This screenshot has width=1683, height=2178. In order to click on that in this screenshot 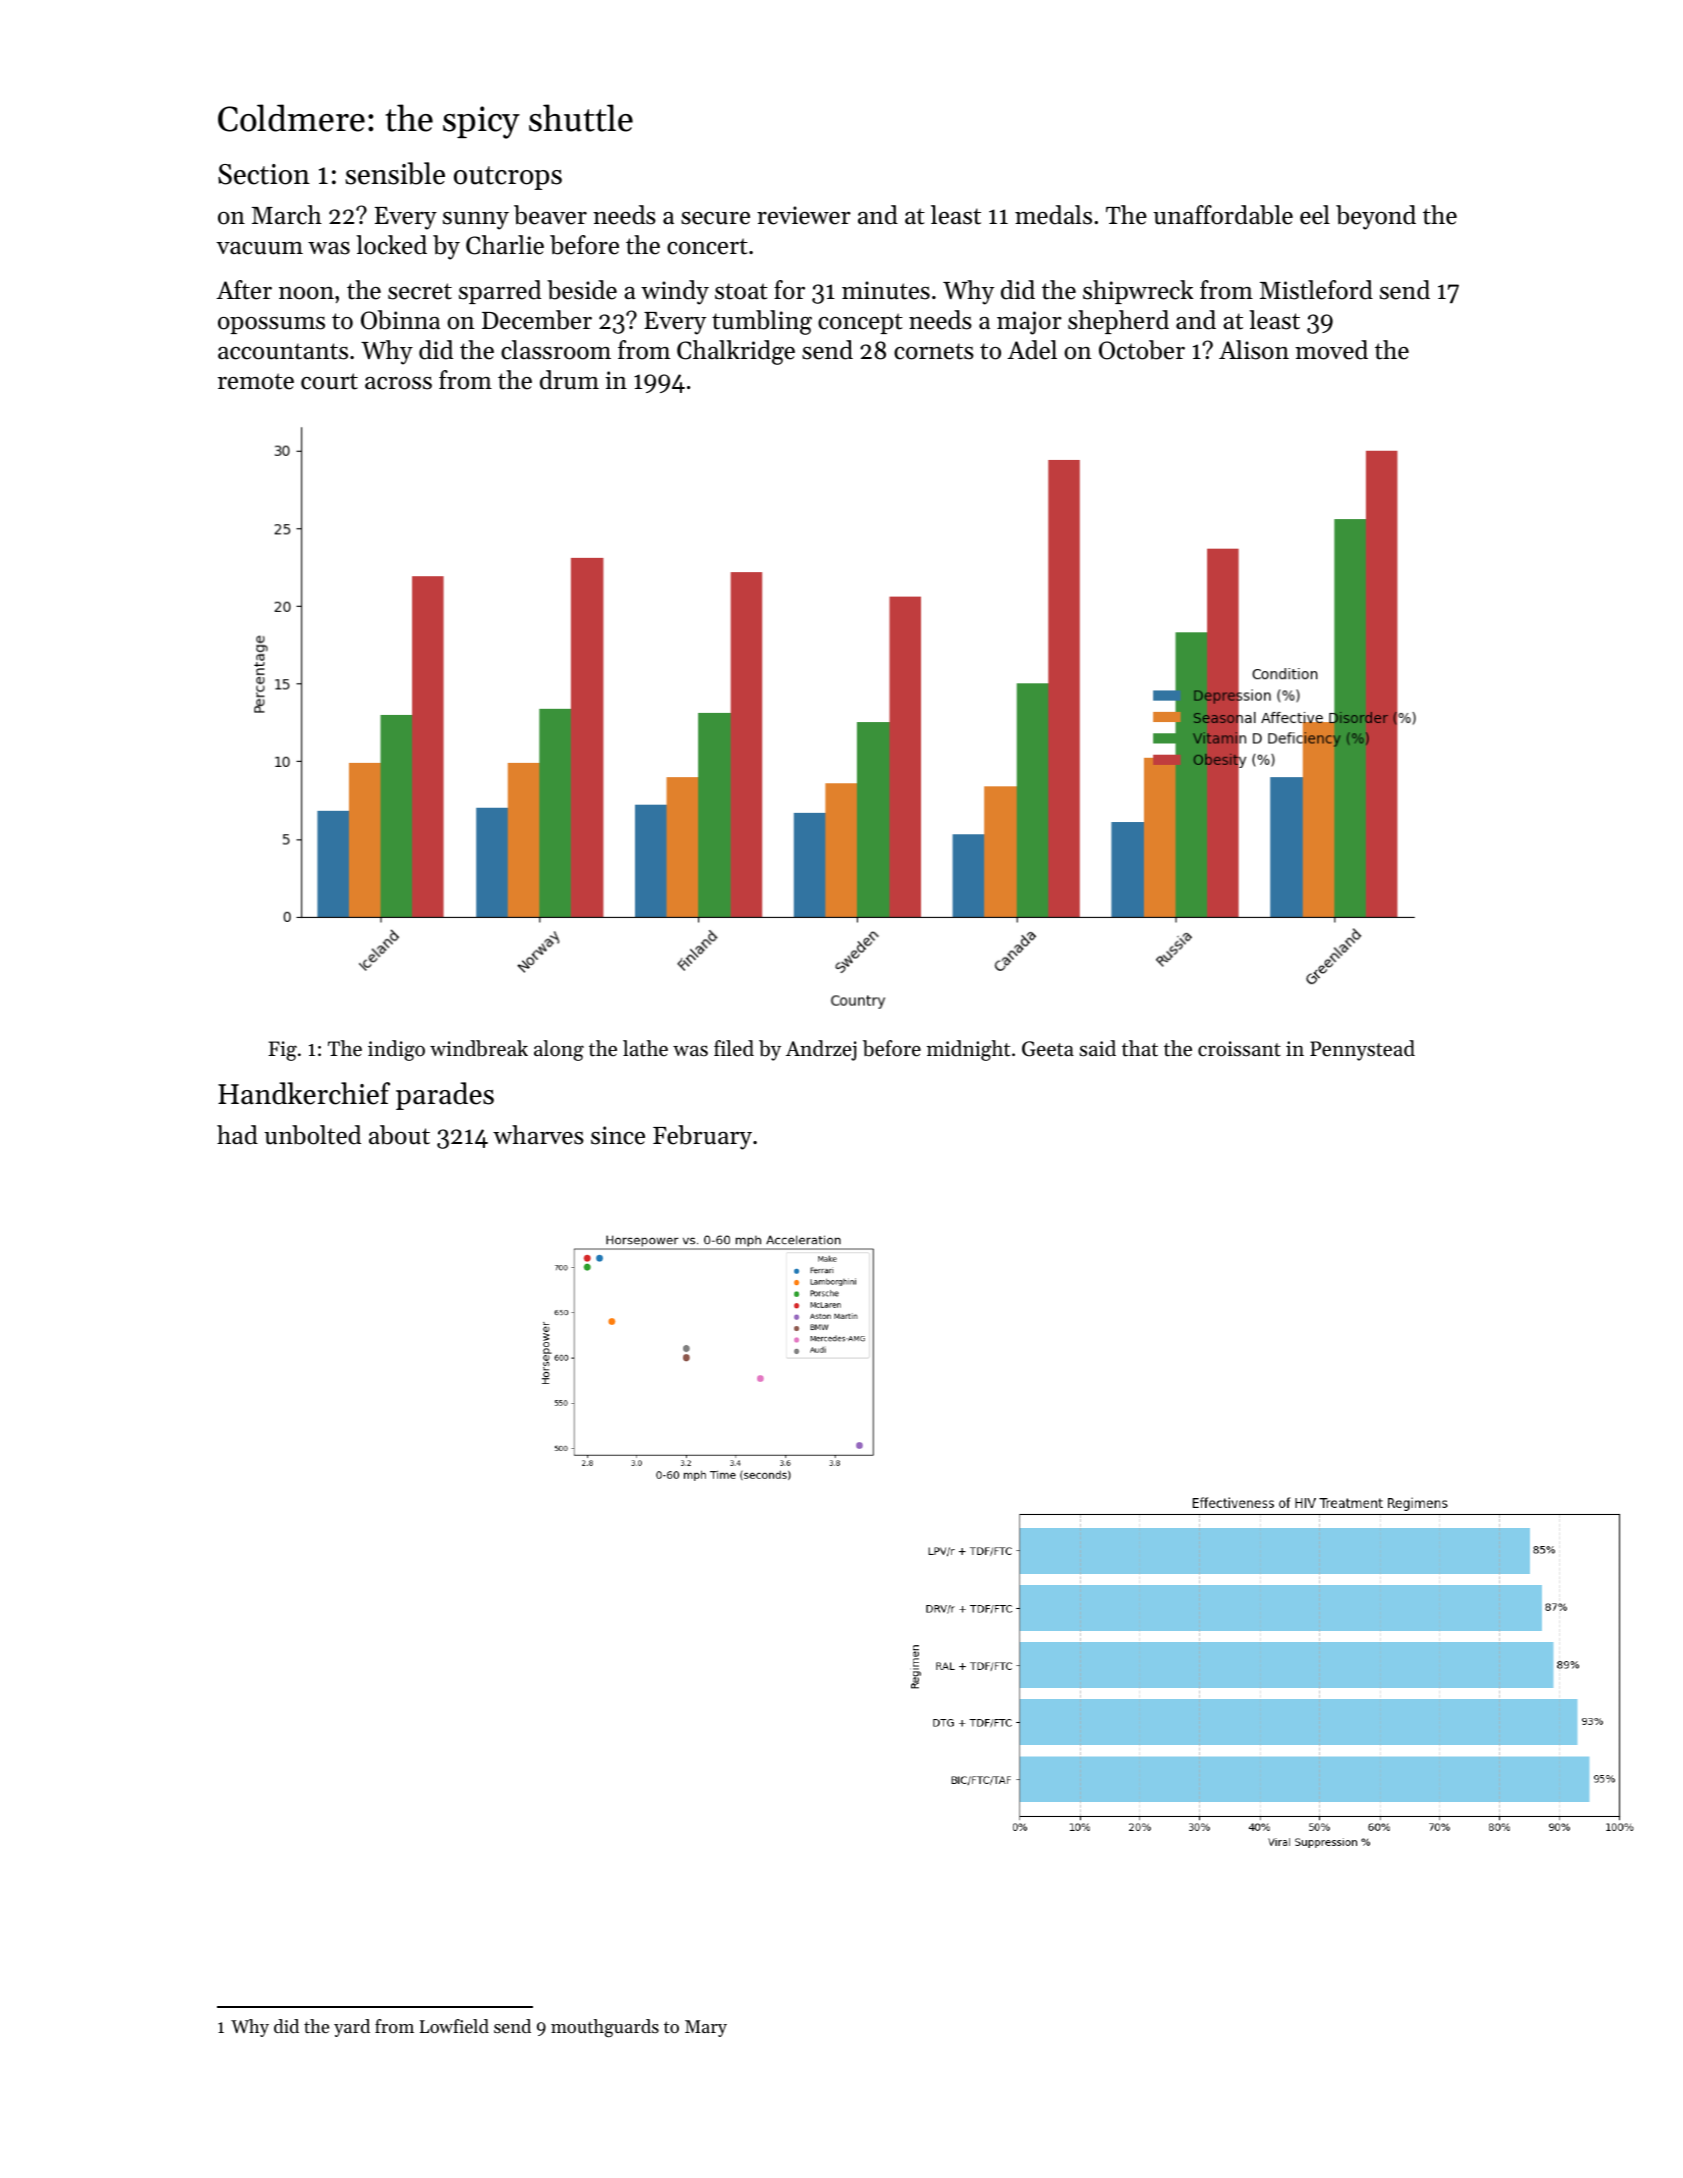, I will do `click(1140, 1048)`.
